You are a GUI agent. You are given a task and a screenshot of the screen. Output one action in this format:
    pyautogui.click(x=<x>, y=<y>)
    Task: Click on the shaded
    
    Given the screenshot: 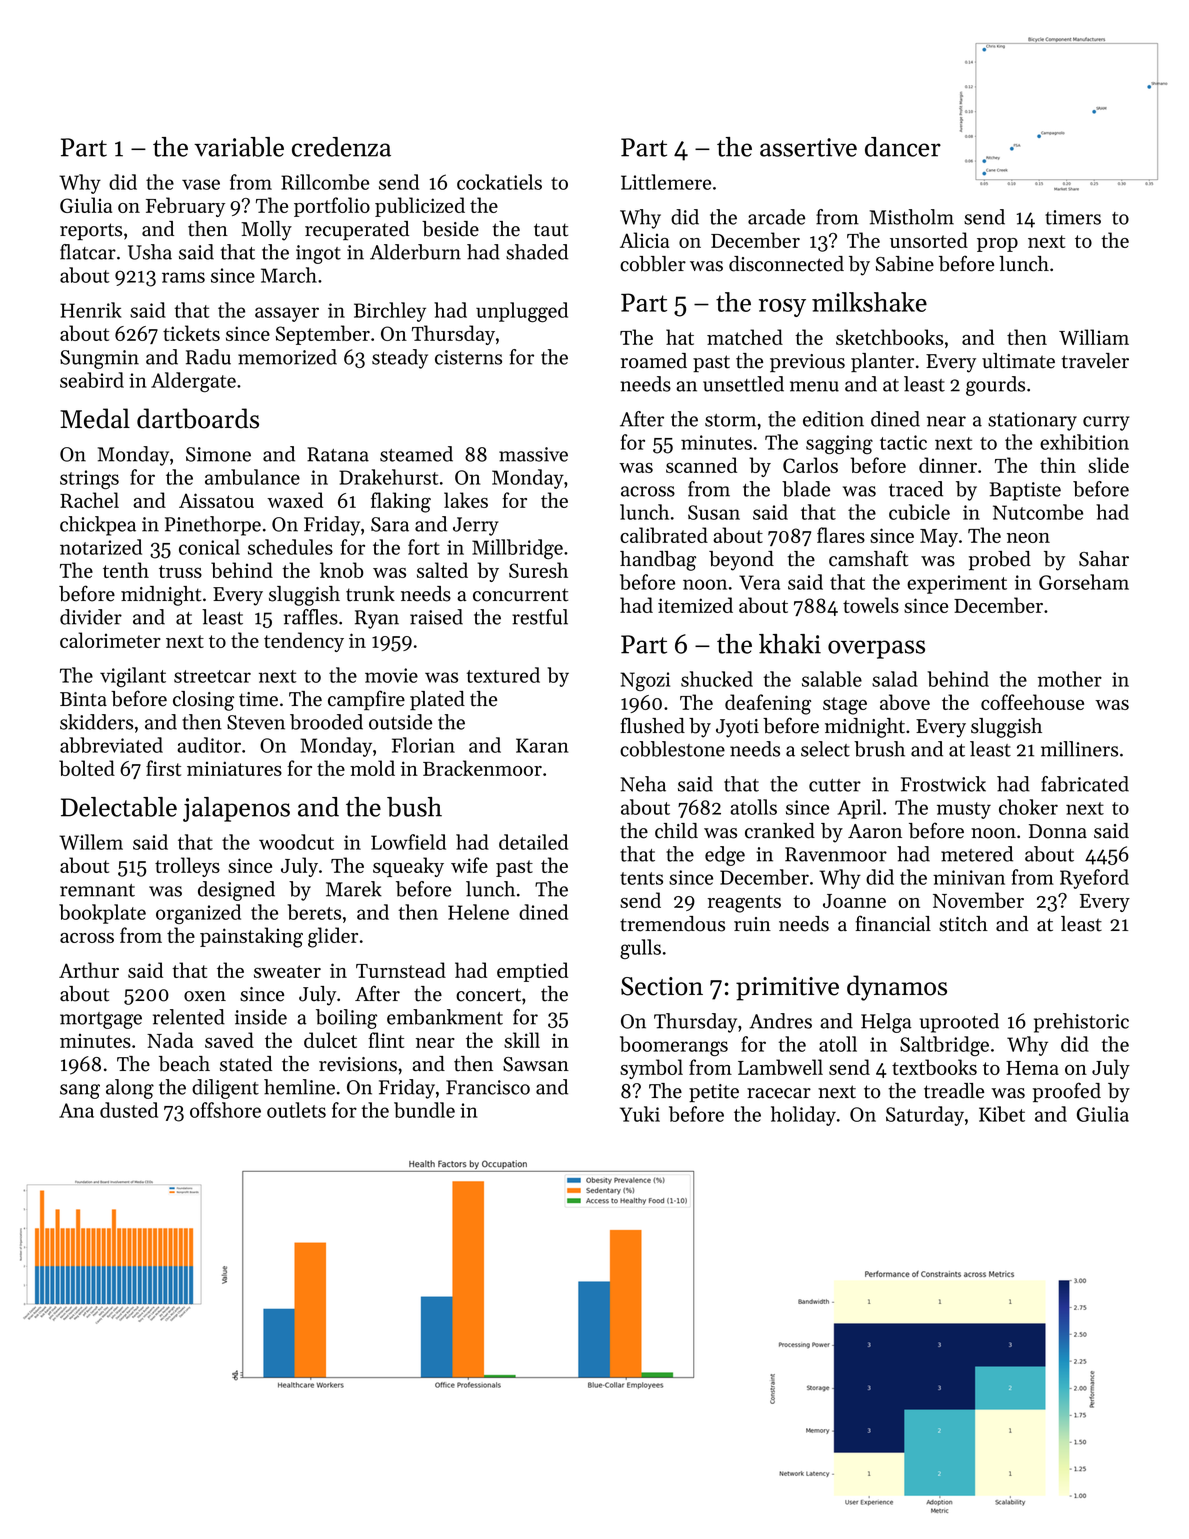 What is the action you would take?
    pyautogui.click(x=537, y=252)
